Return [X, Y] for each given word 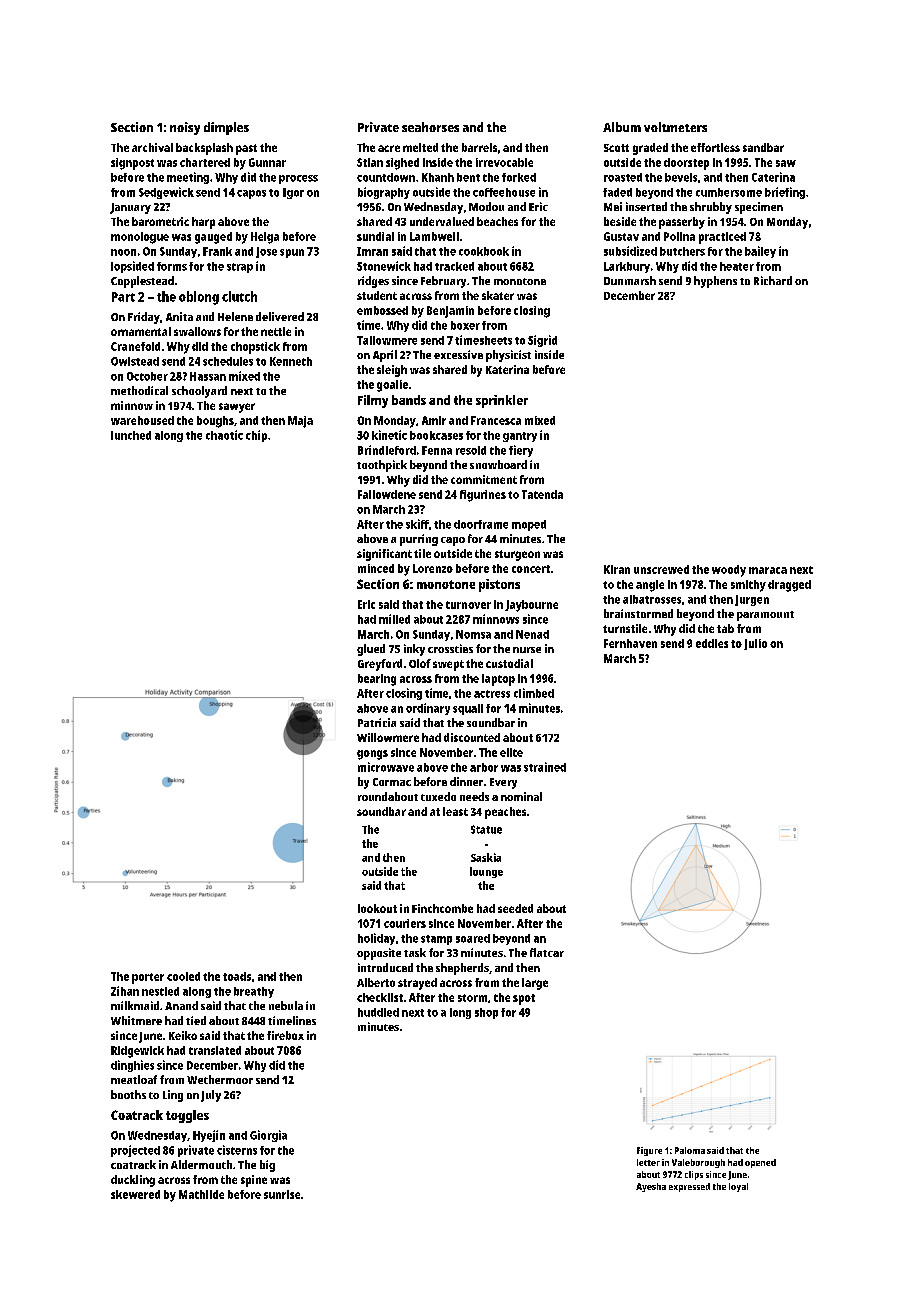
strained [545, 767]
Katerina [507, 369]
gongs [372, 755]
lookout [377, 908]
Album [622, 127]
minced [376, 568]
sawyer [237, 408]
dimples [226, 128]
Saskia [486, 857]
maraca [768, 570]
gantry [520, 437]
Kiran [617, 569]
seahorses [430, 127]
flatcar [547, 952]
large [535, 984]
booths [128, 1094]
